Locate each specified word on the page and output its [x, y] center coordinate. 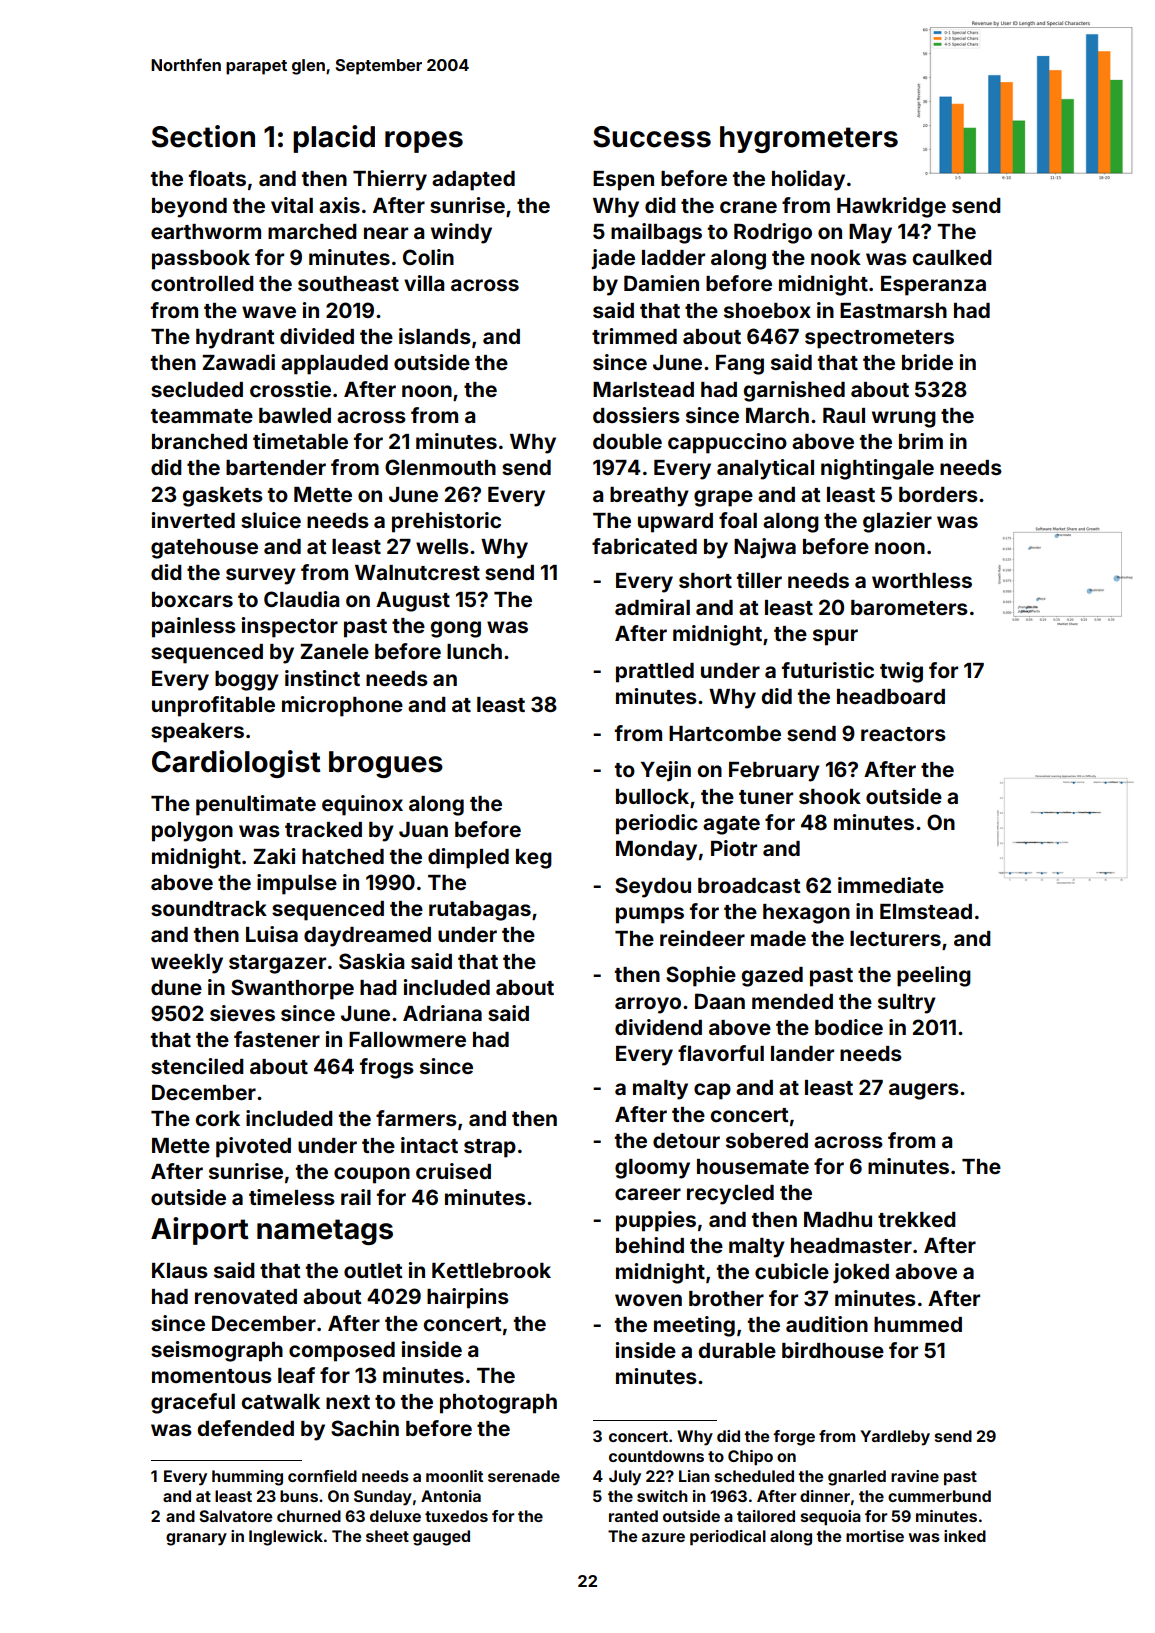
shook [830, 796]
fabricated [644, 546]
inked [965, 1536]
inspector [290, 627]
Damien [661, 283]
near [386, 233]
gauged [441, 1538]
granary [196, 1539]
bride [927, 362]
